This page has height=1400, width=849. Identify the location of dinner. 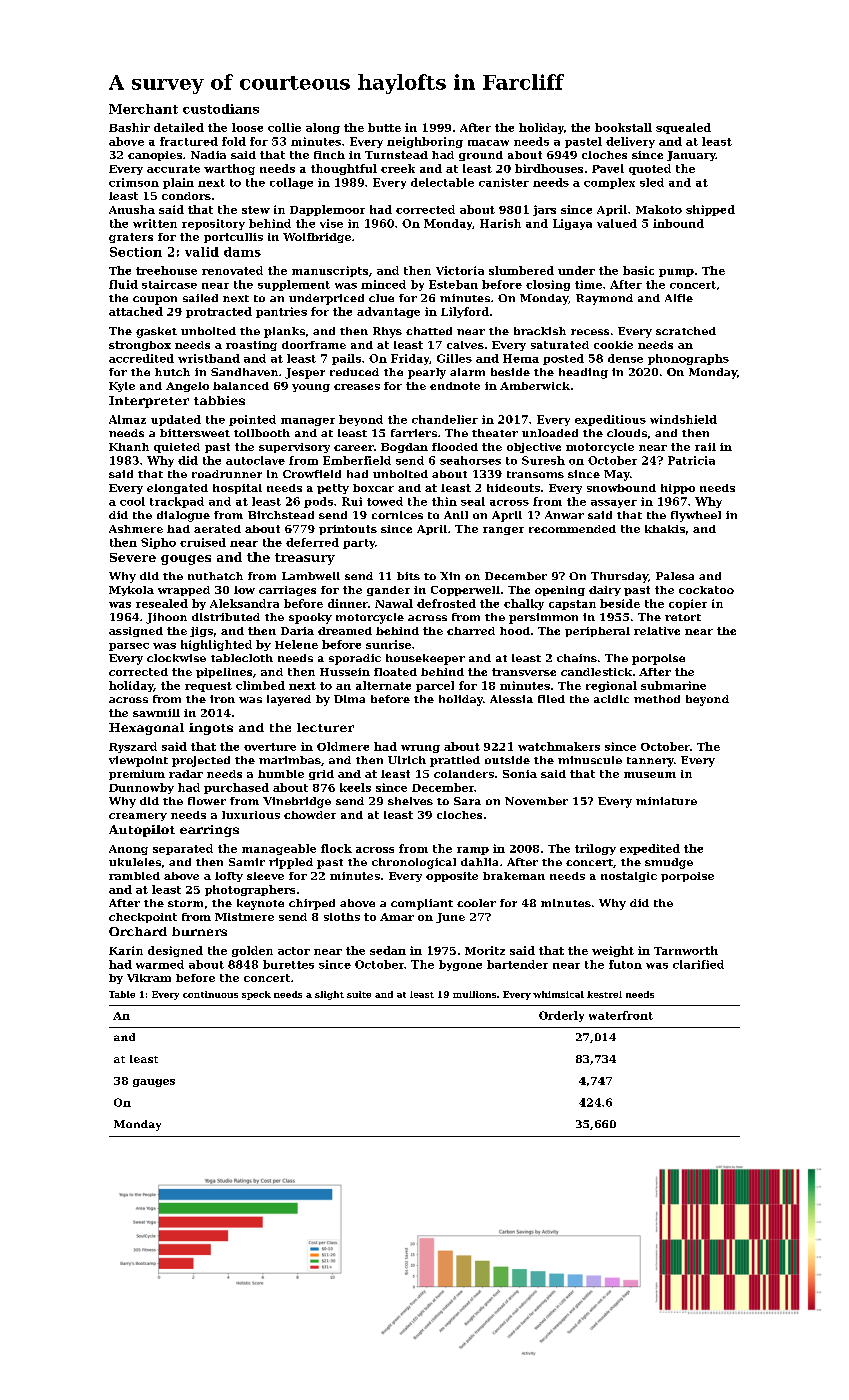
(348, 603).
